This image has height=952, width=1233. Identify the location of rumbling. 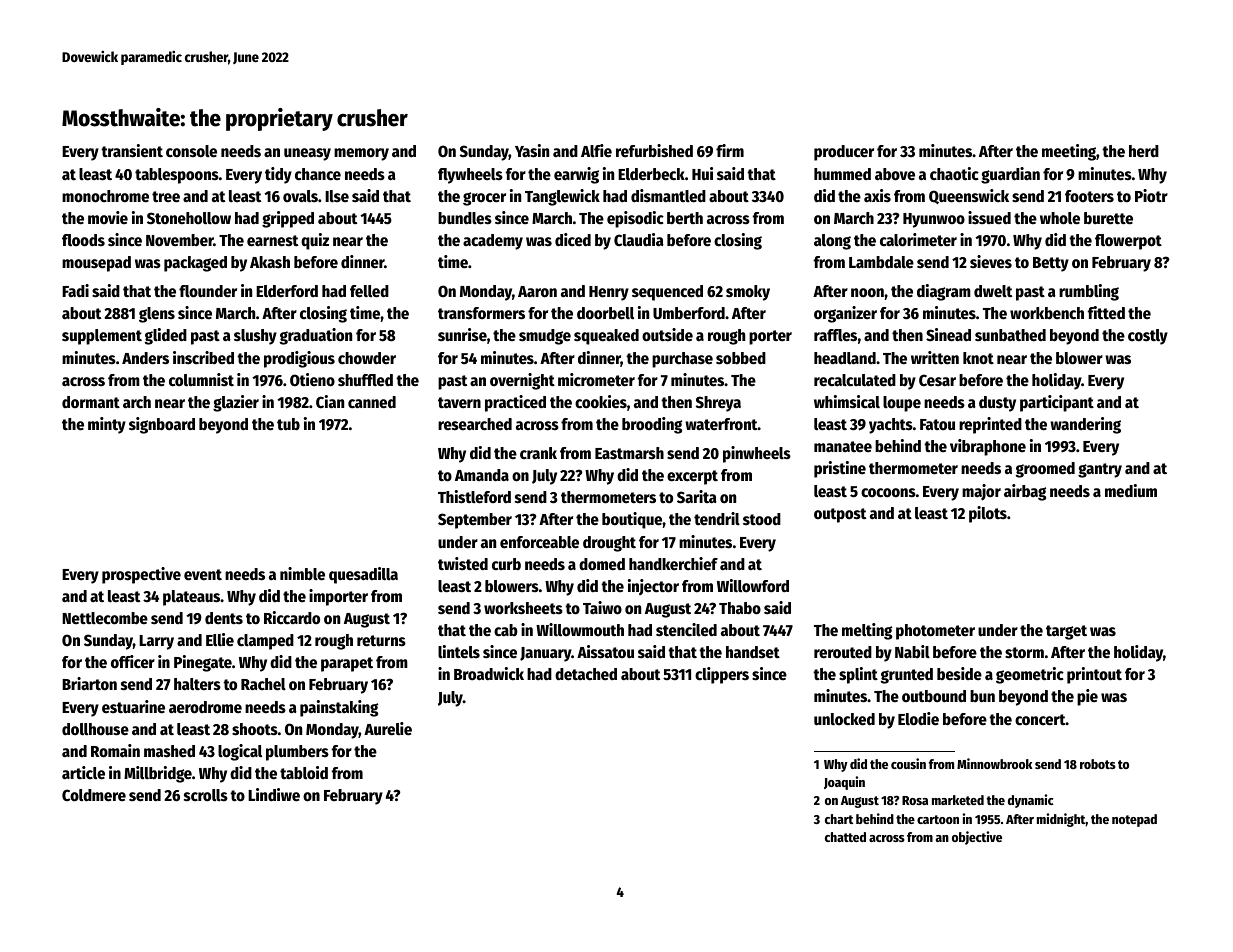
(1089, 292).
